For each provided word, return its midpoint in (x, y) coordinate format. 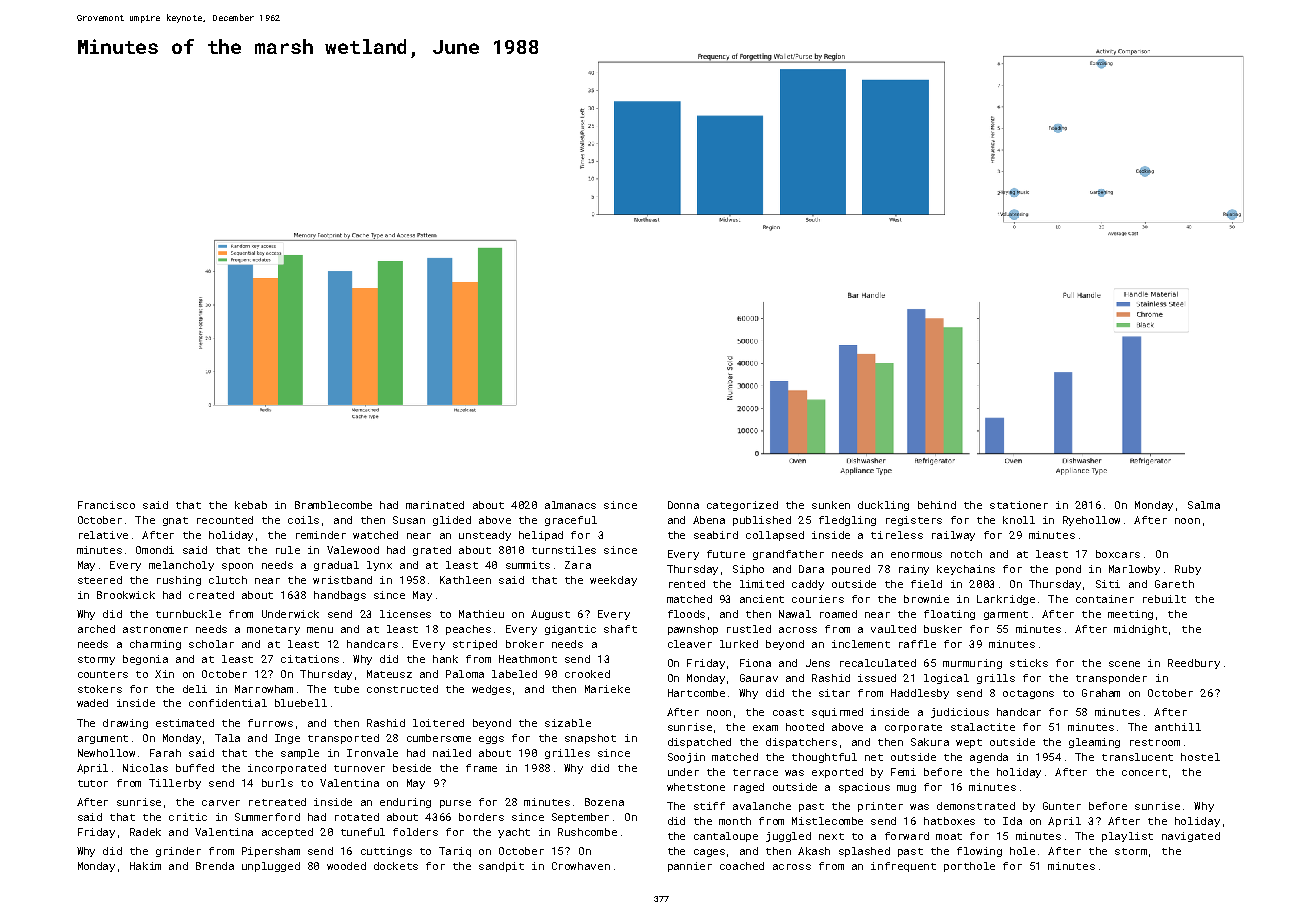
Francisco (106, 505)
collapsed (775, 536)
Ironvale (372, 753)
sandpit (501, 867)
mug (906, 789)
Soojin (686, 758)
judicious (960, 713)
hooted (805, 727)
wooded (346, 866)
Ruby (1188, 570)
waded (92, 703)
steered (100, 580)
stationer (1019, 505)
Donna (683, 505)
